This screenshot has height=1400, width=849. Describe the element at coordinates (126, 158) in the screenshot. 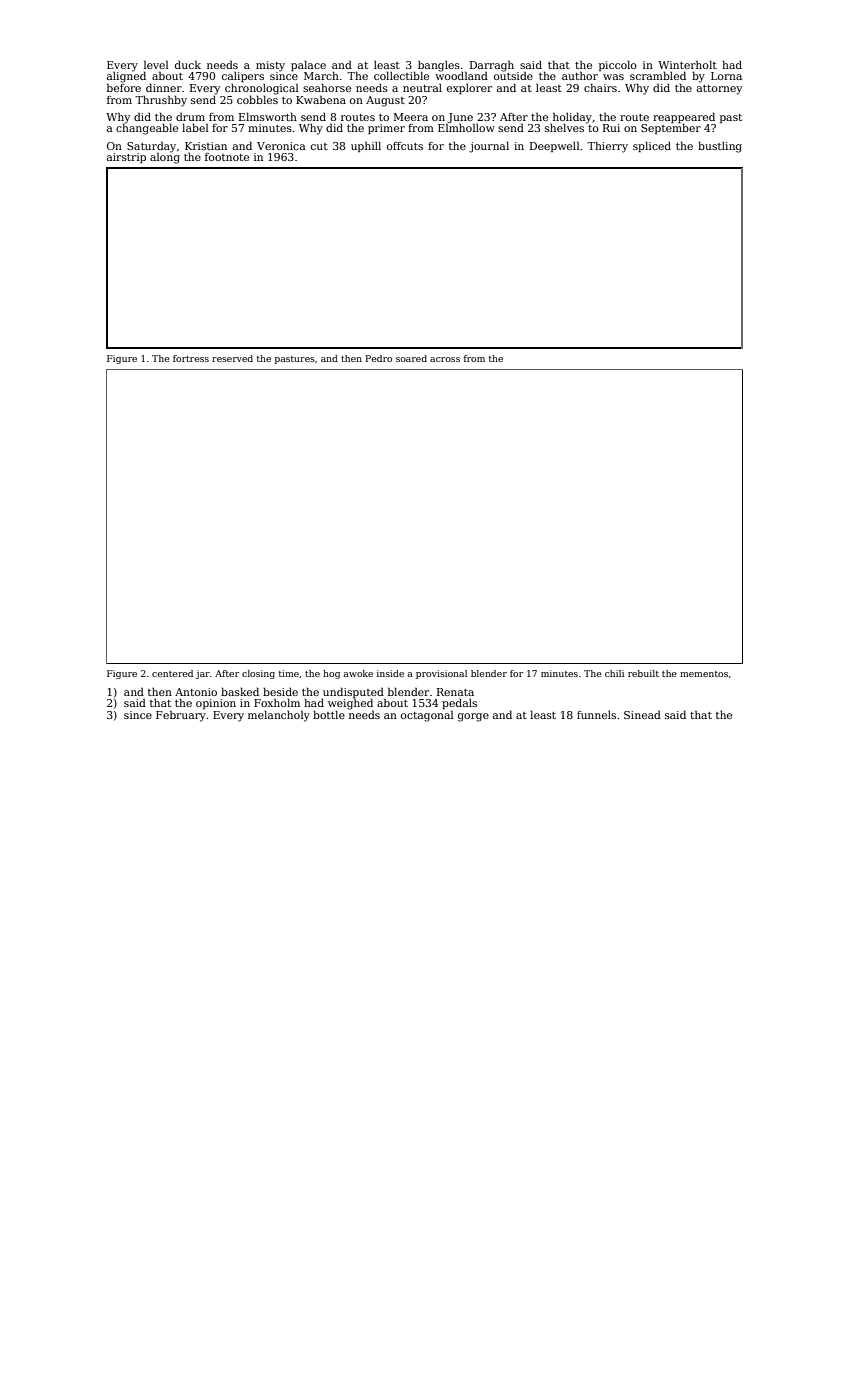

I see `airstrip` at that location.
